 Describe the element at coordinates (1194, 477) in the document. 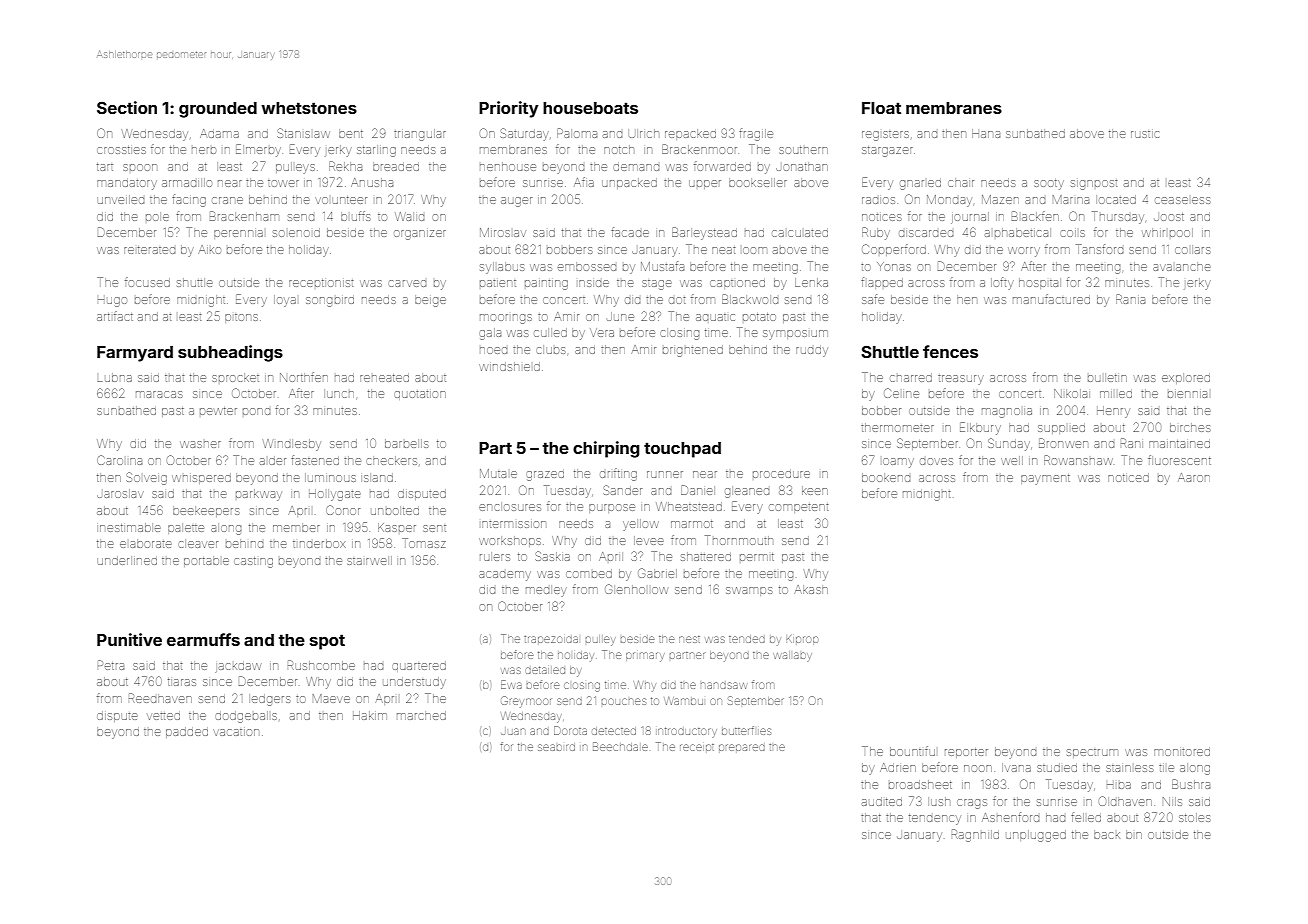

I see `Aaron` at that location.
